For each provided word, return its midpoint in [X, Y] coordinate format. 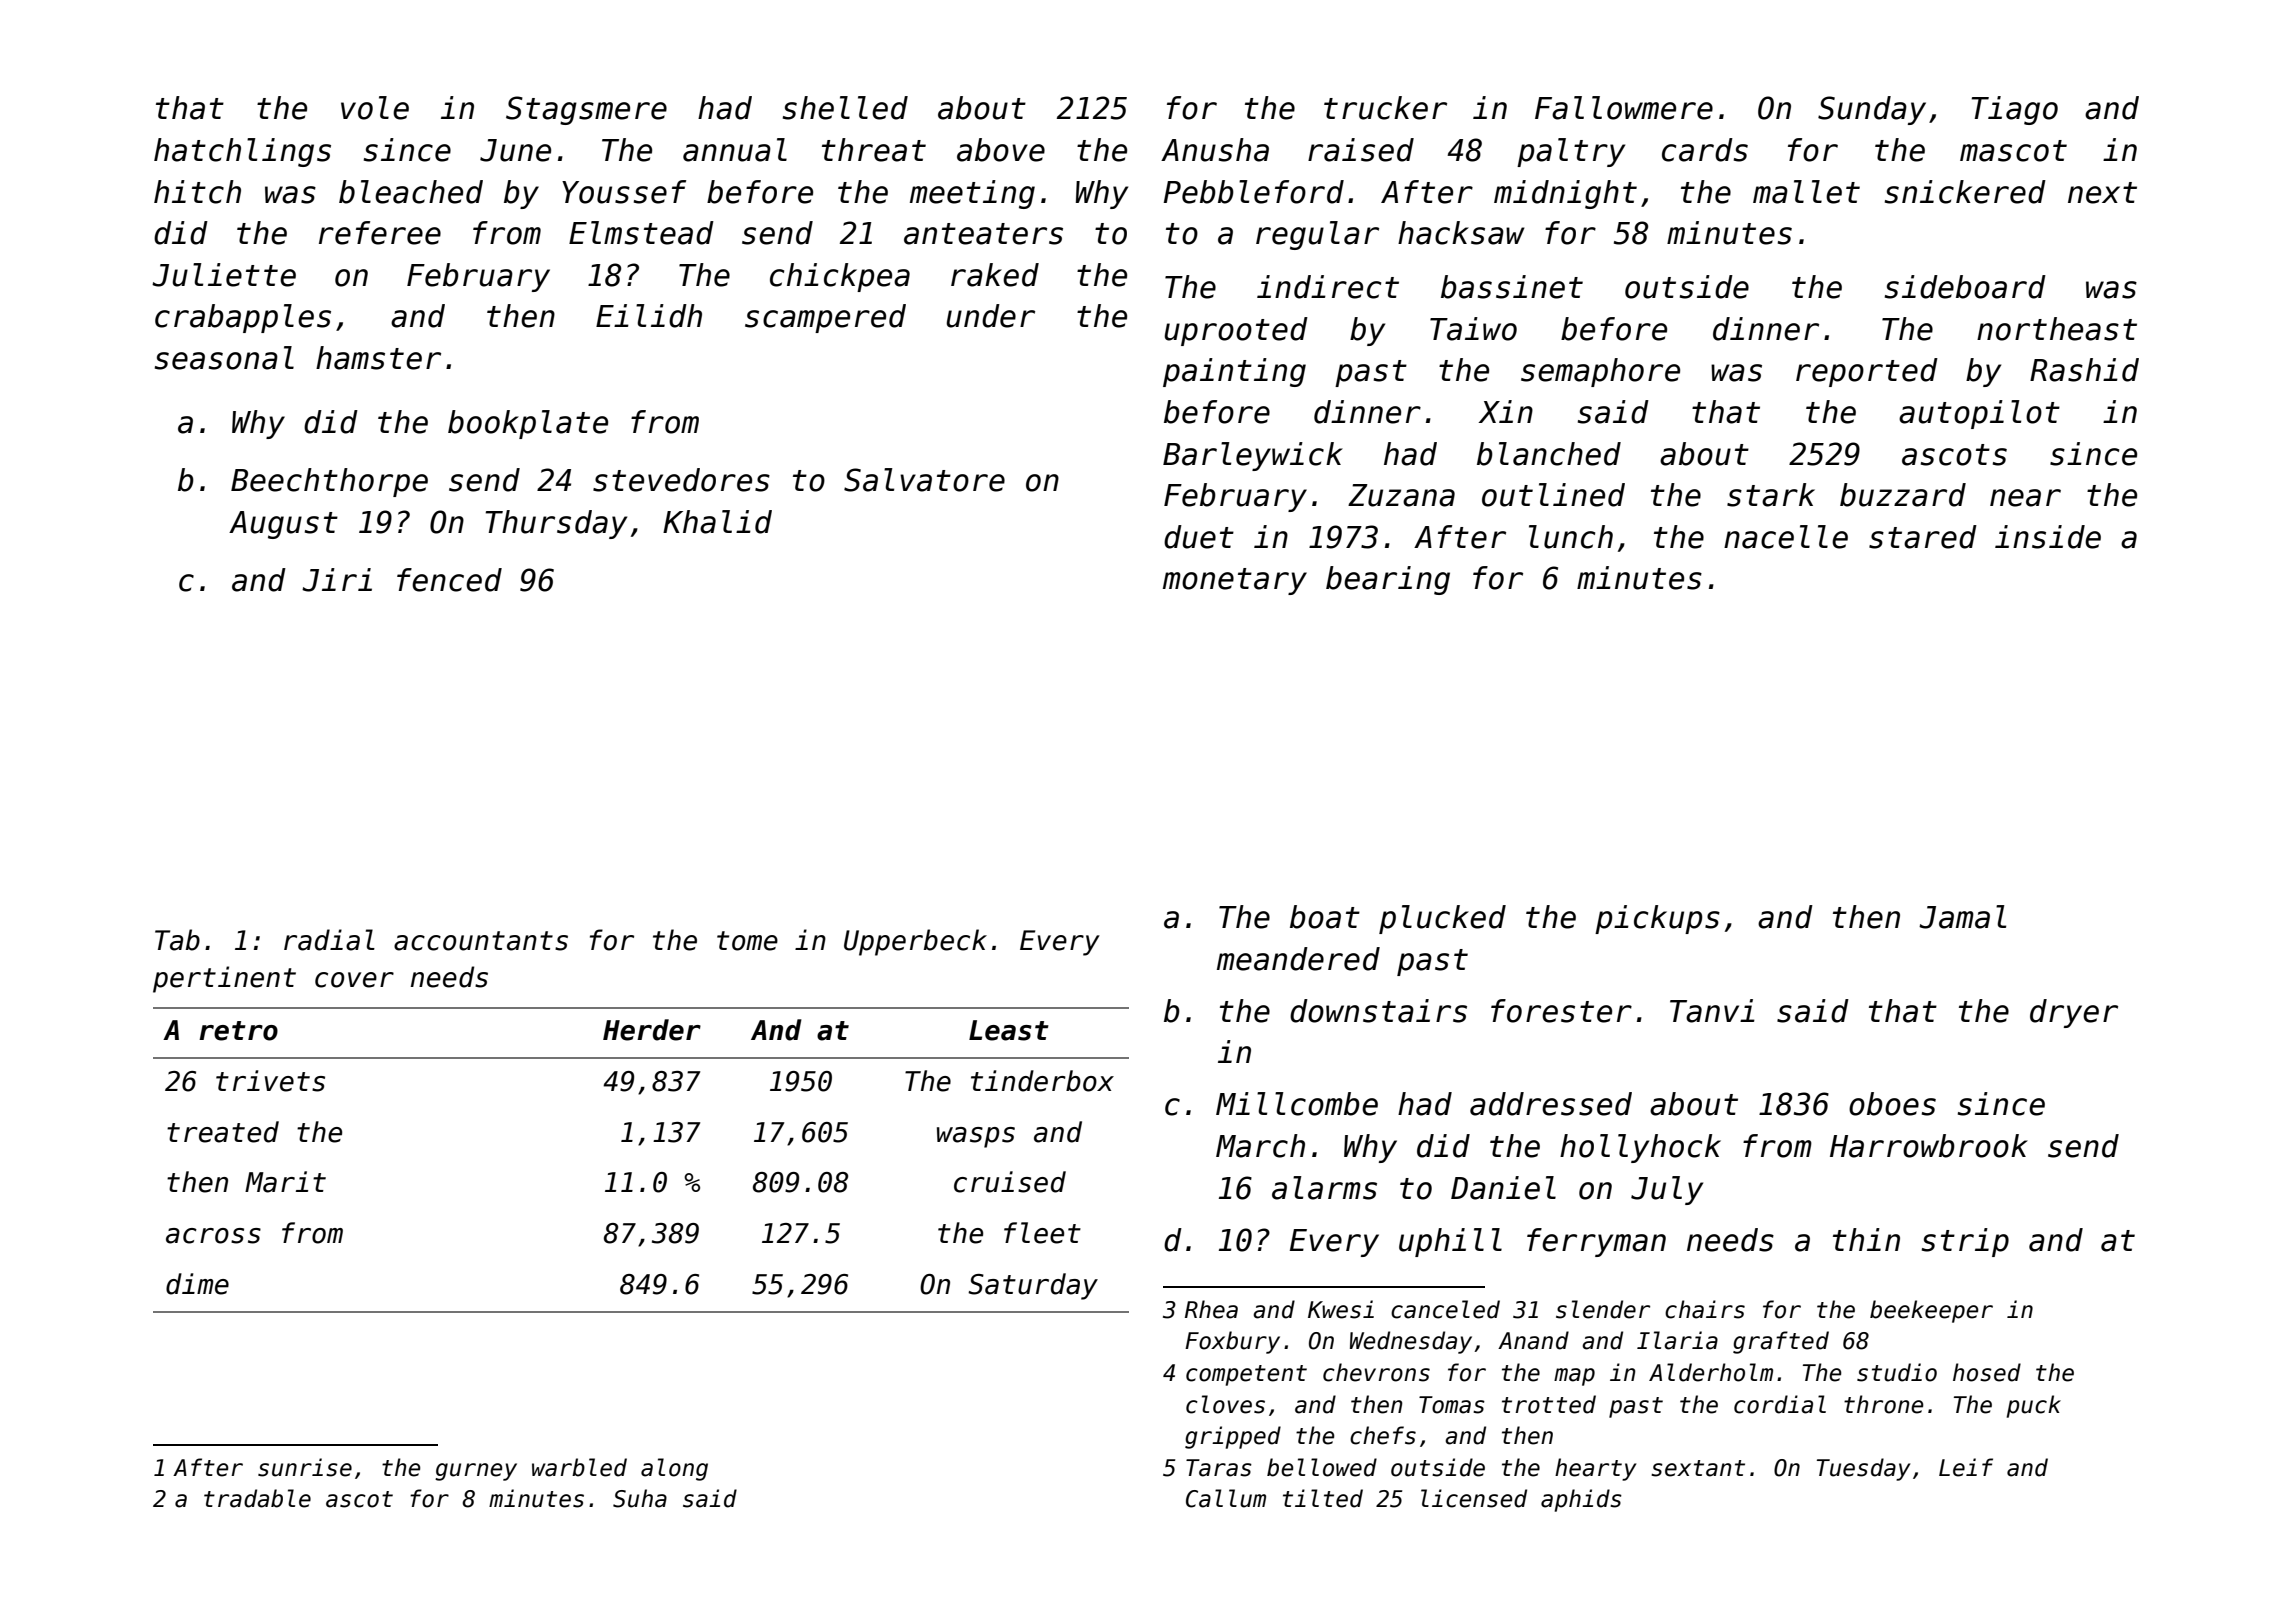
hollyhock [1640, 1148]
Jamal [1962, 917]
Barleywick [1253, 456]
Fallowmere [1624, 108]
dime [197, 1284]
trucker [1385, 108]
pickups [1657, 919]
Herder [652, 1030]
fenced [449, 580]
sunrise [305, 1467]
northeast [2057, 329]
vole [375, 108]
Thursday [556, 524]
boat [1325, 917]
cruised [1010, 1182]
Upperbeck [915, 942]
